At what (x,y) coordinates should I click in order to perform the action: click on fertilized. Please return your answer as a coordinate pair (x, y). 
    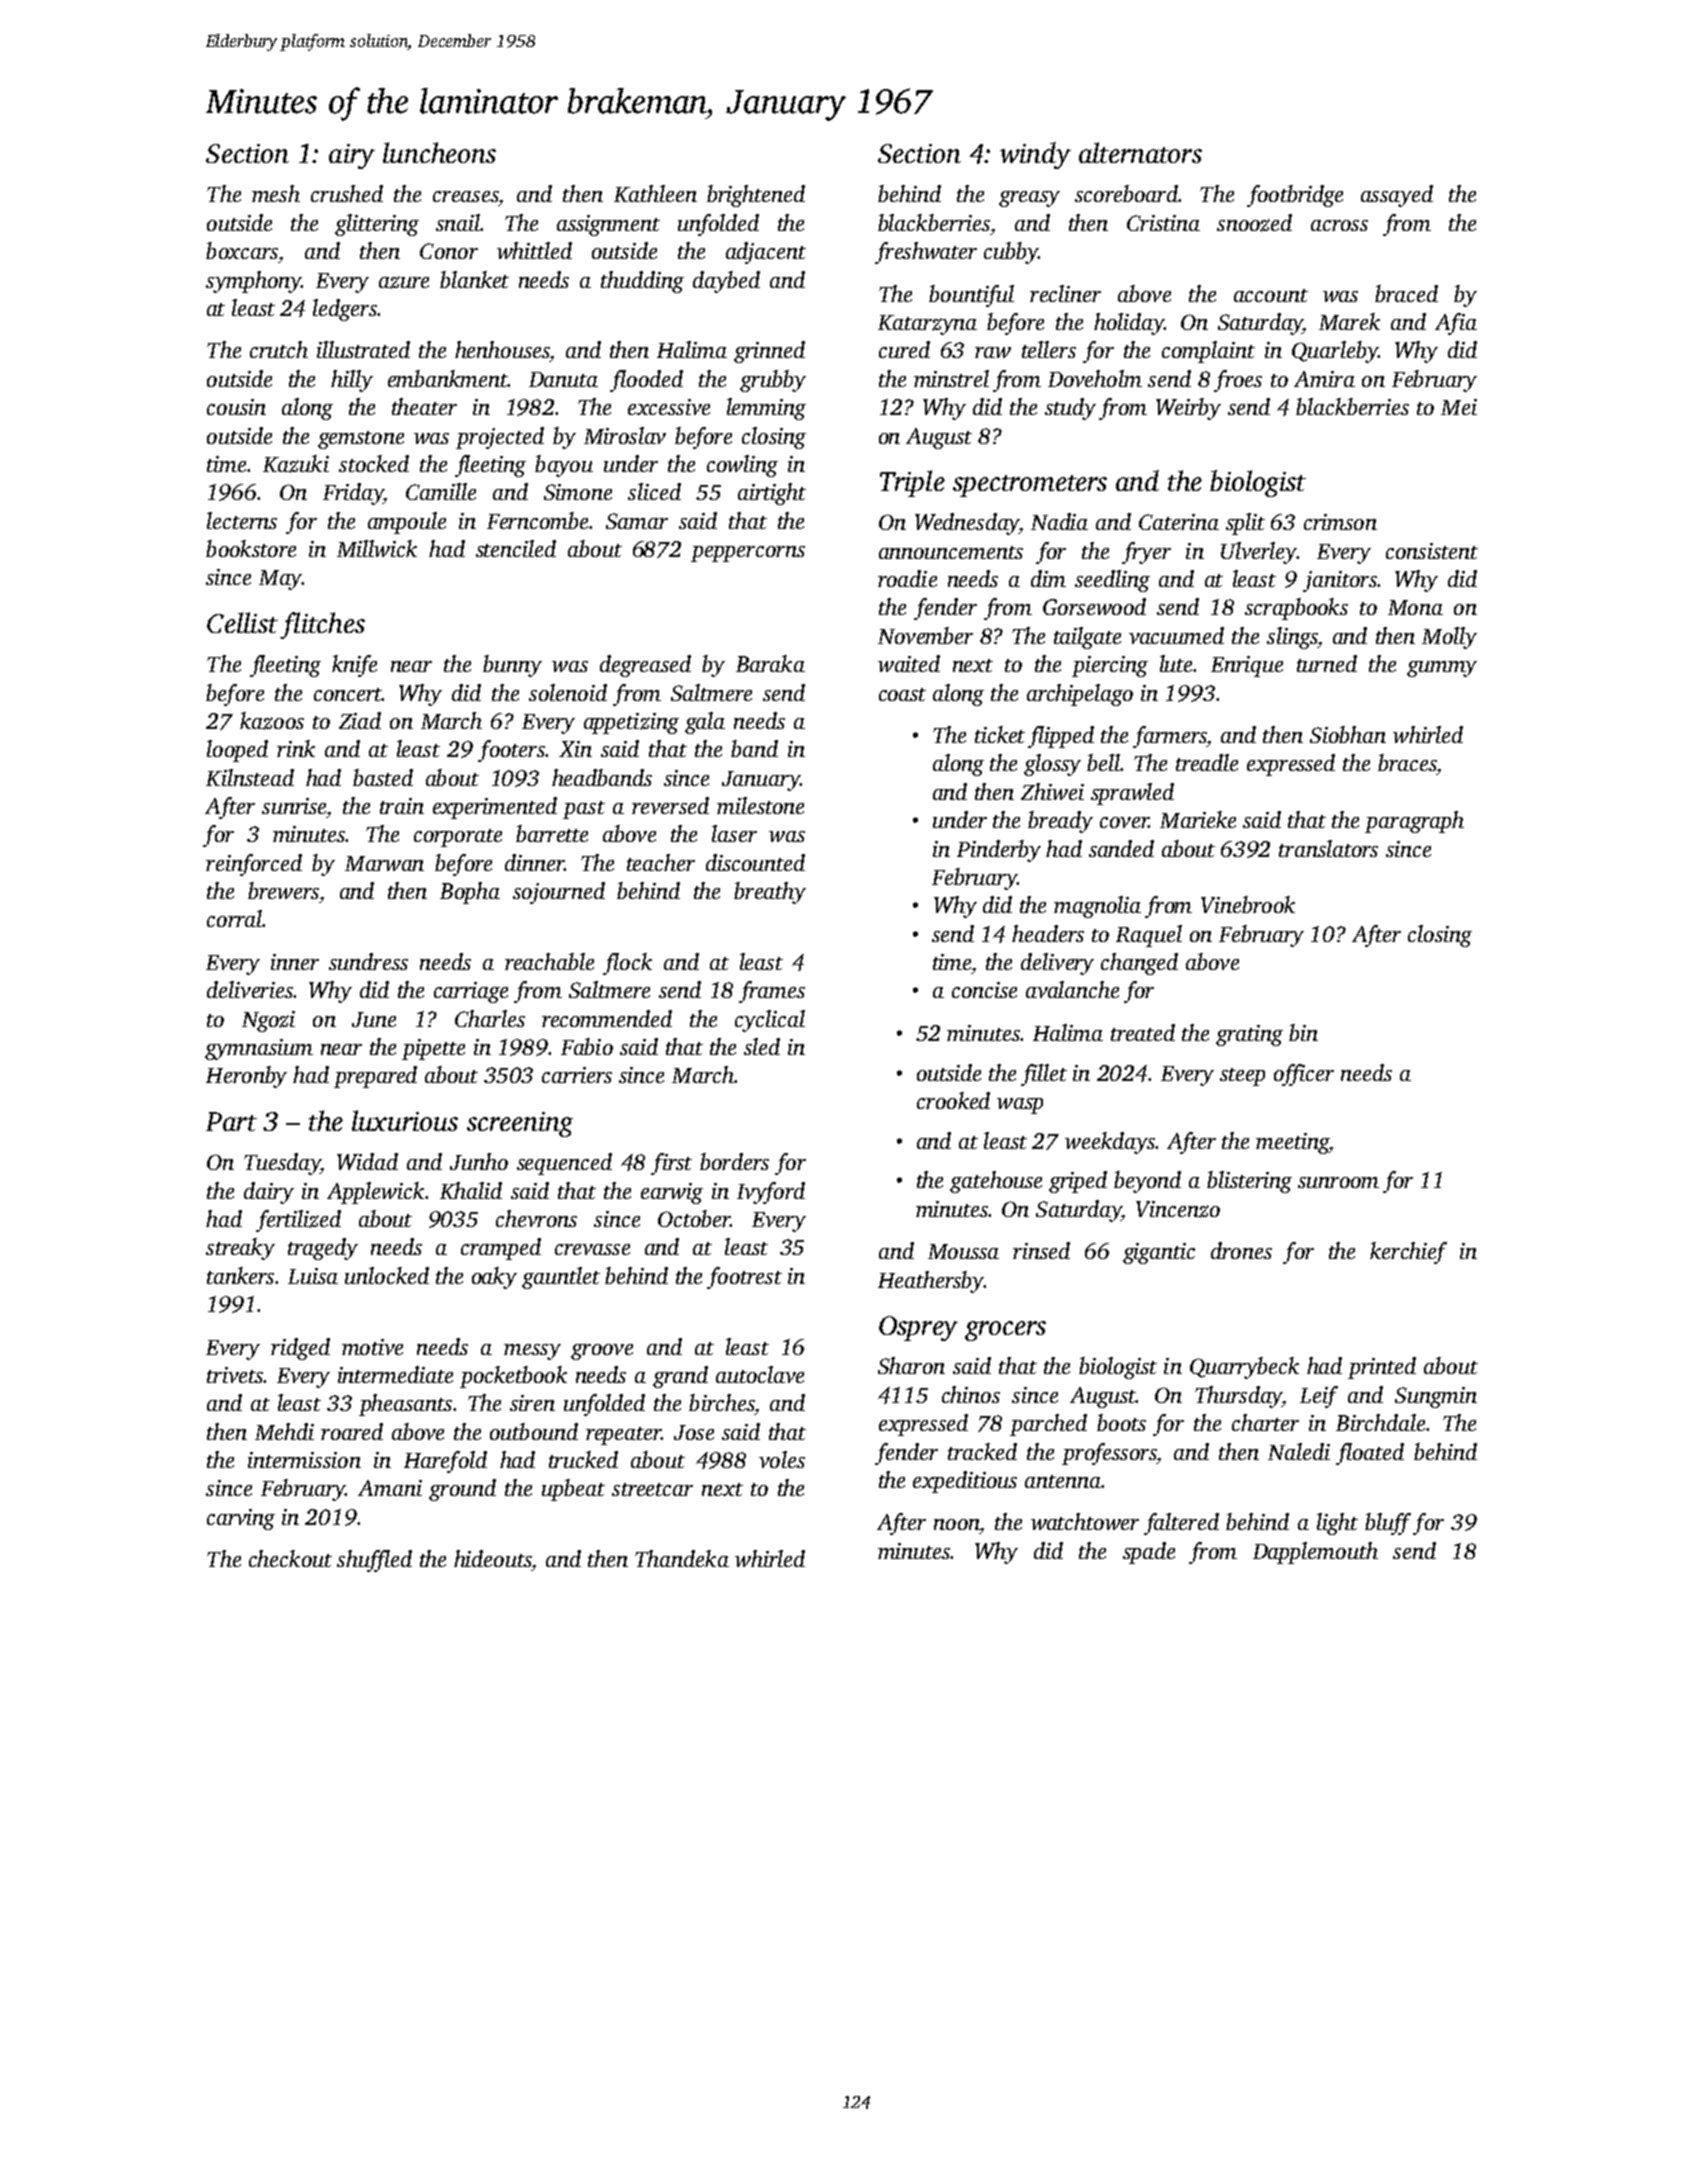
    Looking at the image, I should click on (298, 1221).
